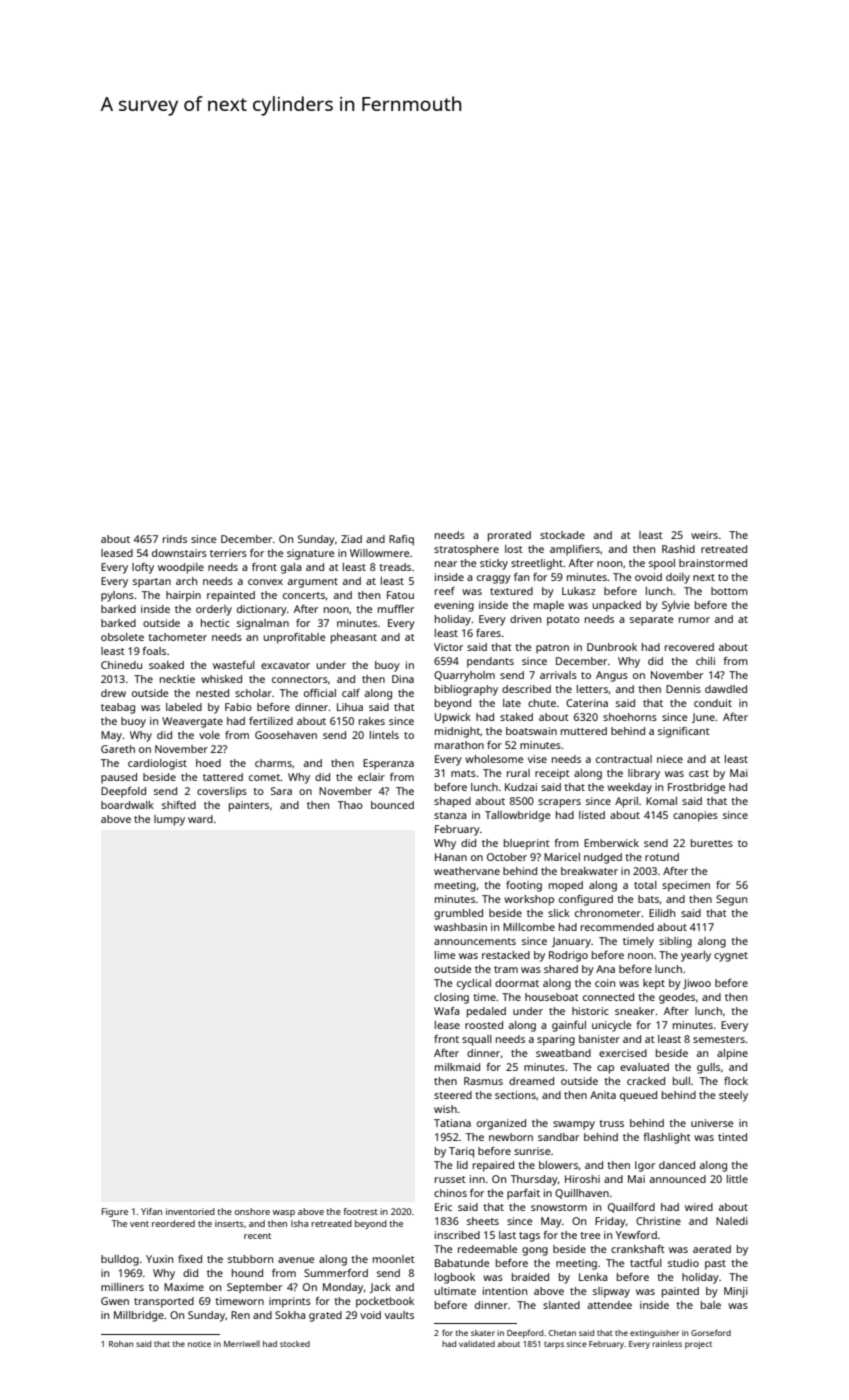  Describe the element at coordinates (705, 661) in the image. I see `chili` at that location.
